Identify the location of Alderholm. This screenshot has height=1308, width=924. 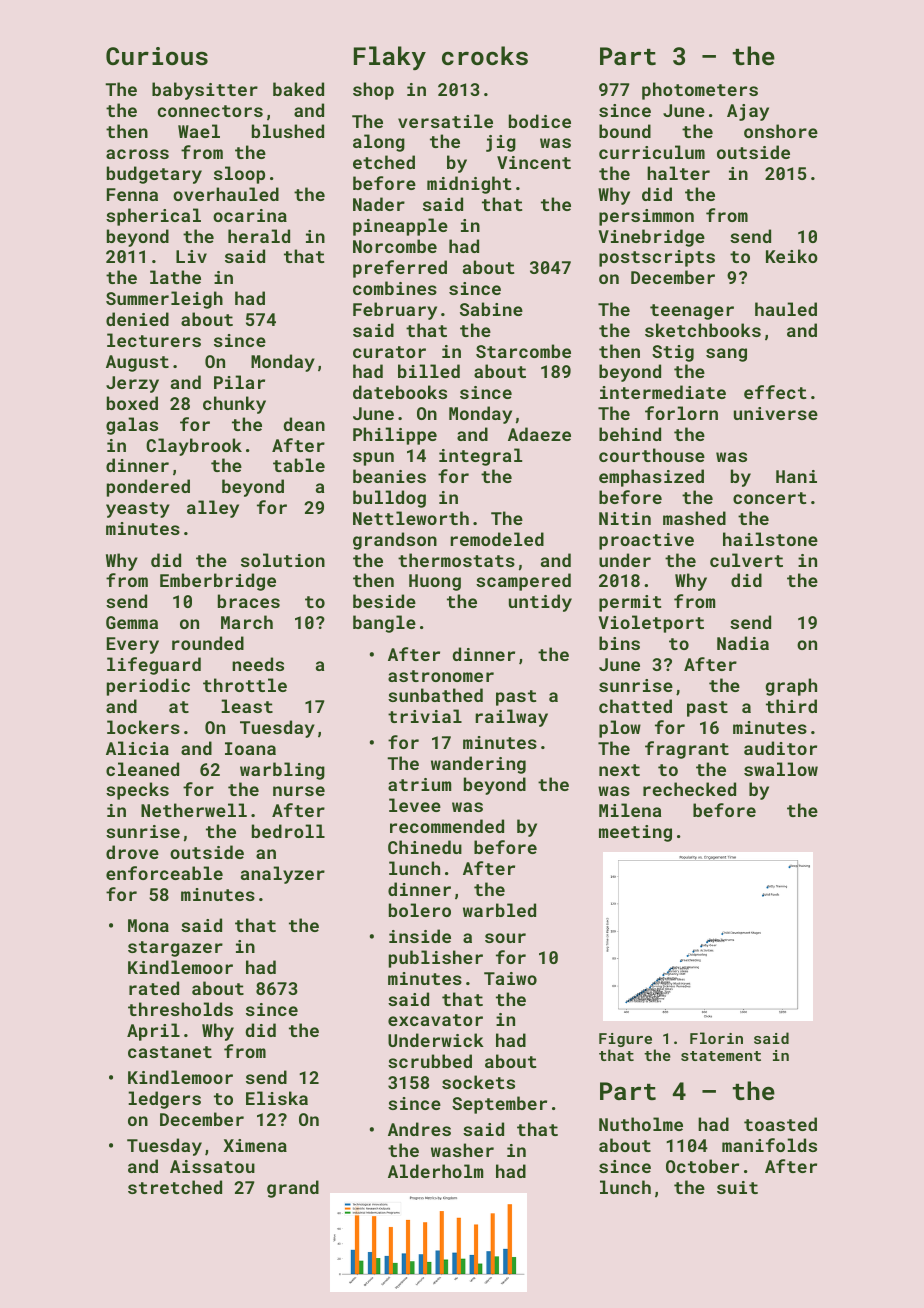
(435, 1171).
